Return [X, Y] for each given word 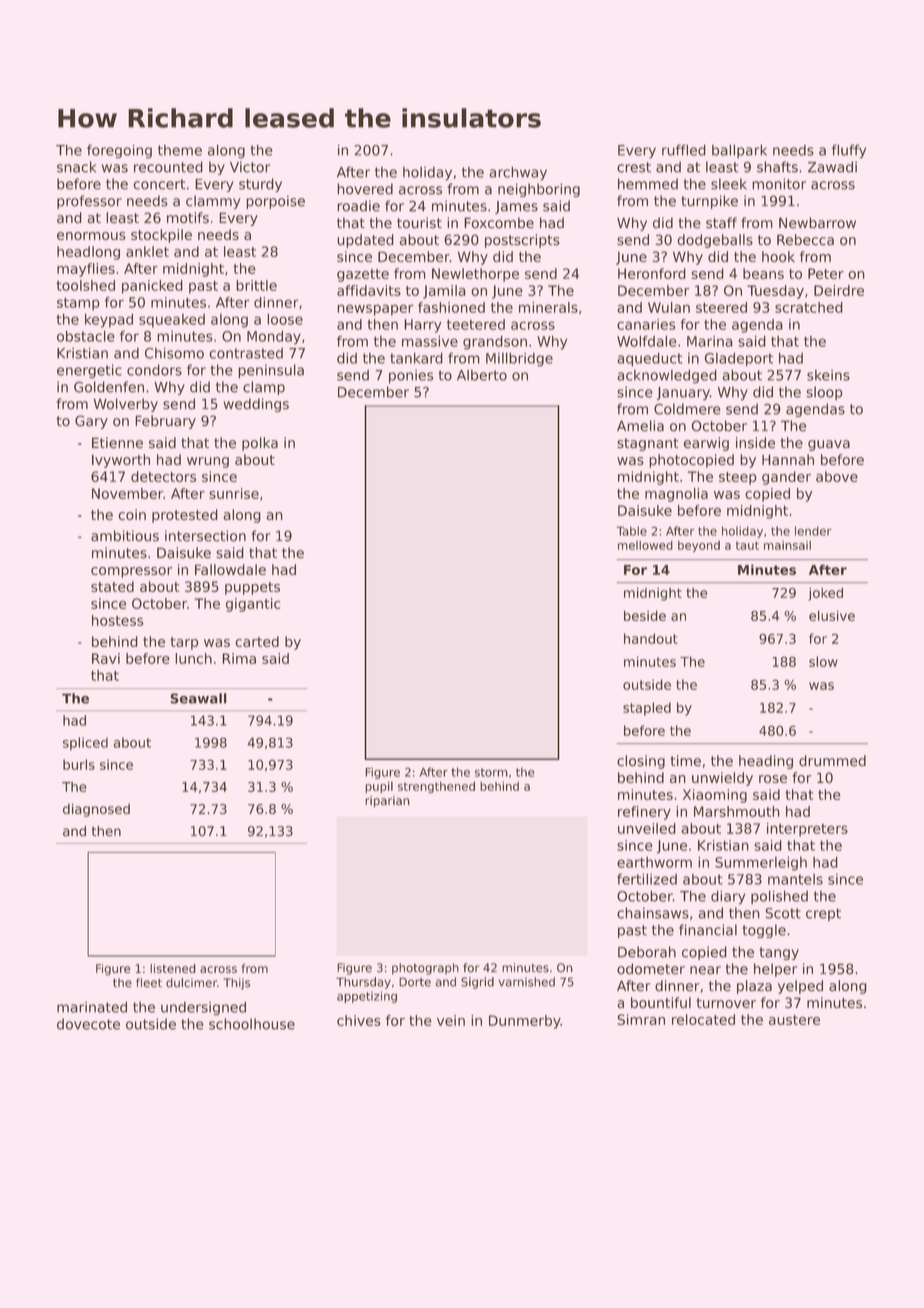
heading [766, 762]
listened [173, 968]
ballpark [739, 151]
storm [491, 772]
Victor [250, 167]
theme [180, 150]
